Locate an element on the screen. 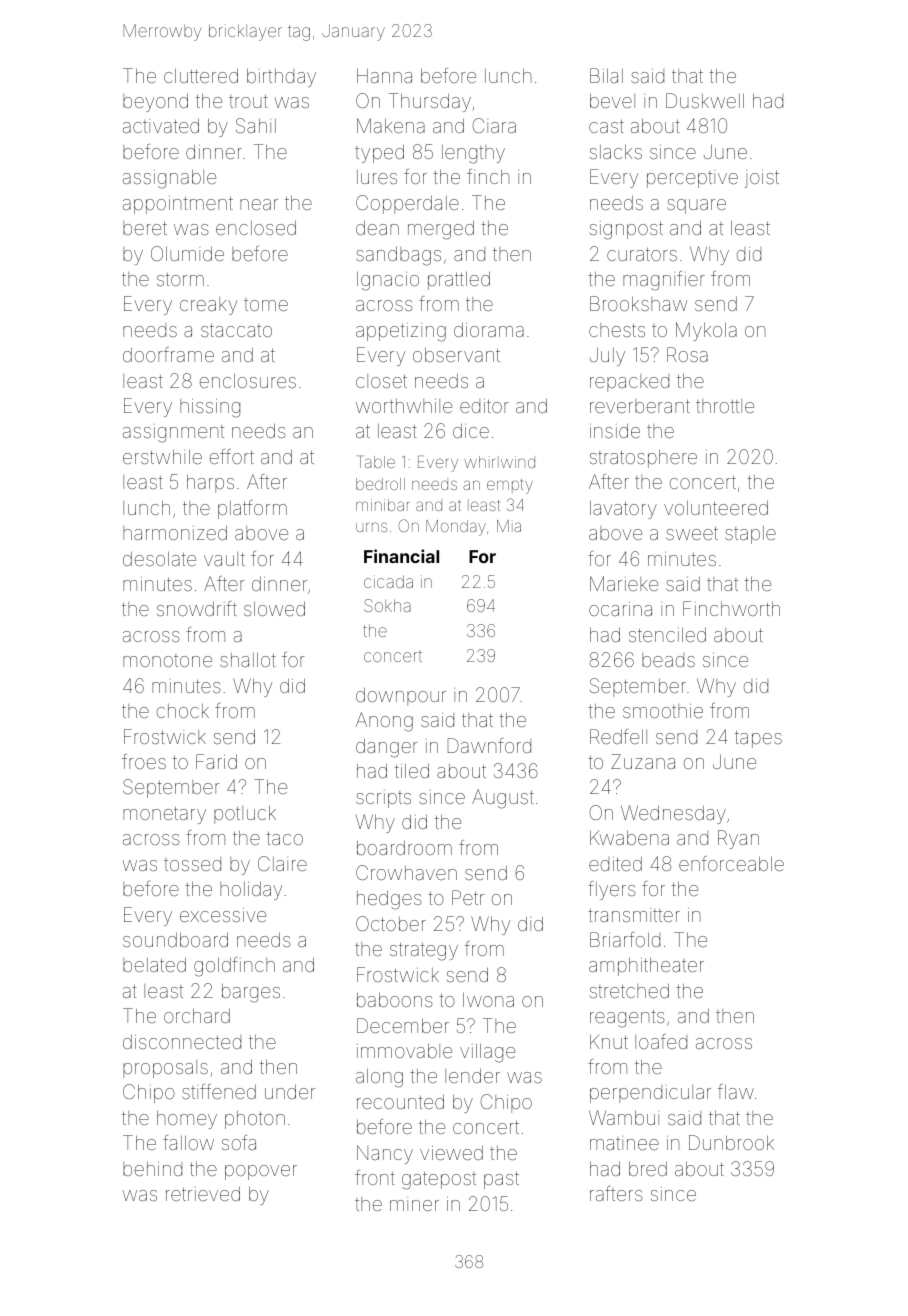 The width and height of the screenshot is (908, 1316). chests is located at coordinates (617, 330).
